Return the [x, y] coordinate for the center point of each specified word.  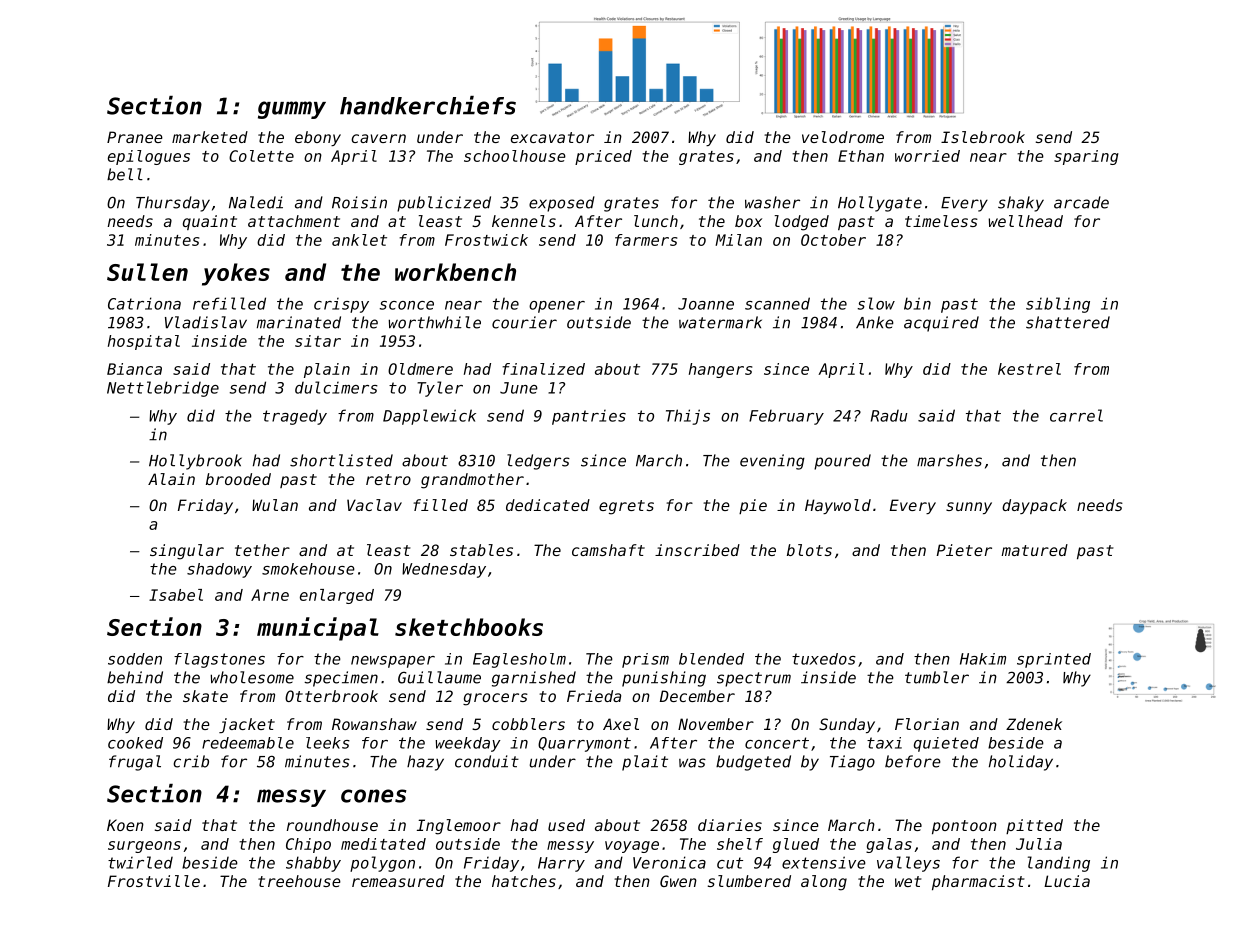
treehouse [299, 881]
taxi [884, 743]
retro [388, 479]
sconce [407, 305]
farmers [646, 240]
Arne [270, 595]
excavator [552, 137]
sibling [1058, 305]
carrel [1076, 415]
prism [645, 660]
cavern [378, 138]
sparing [1086, 157]
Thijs [688, 417]
